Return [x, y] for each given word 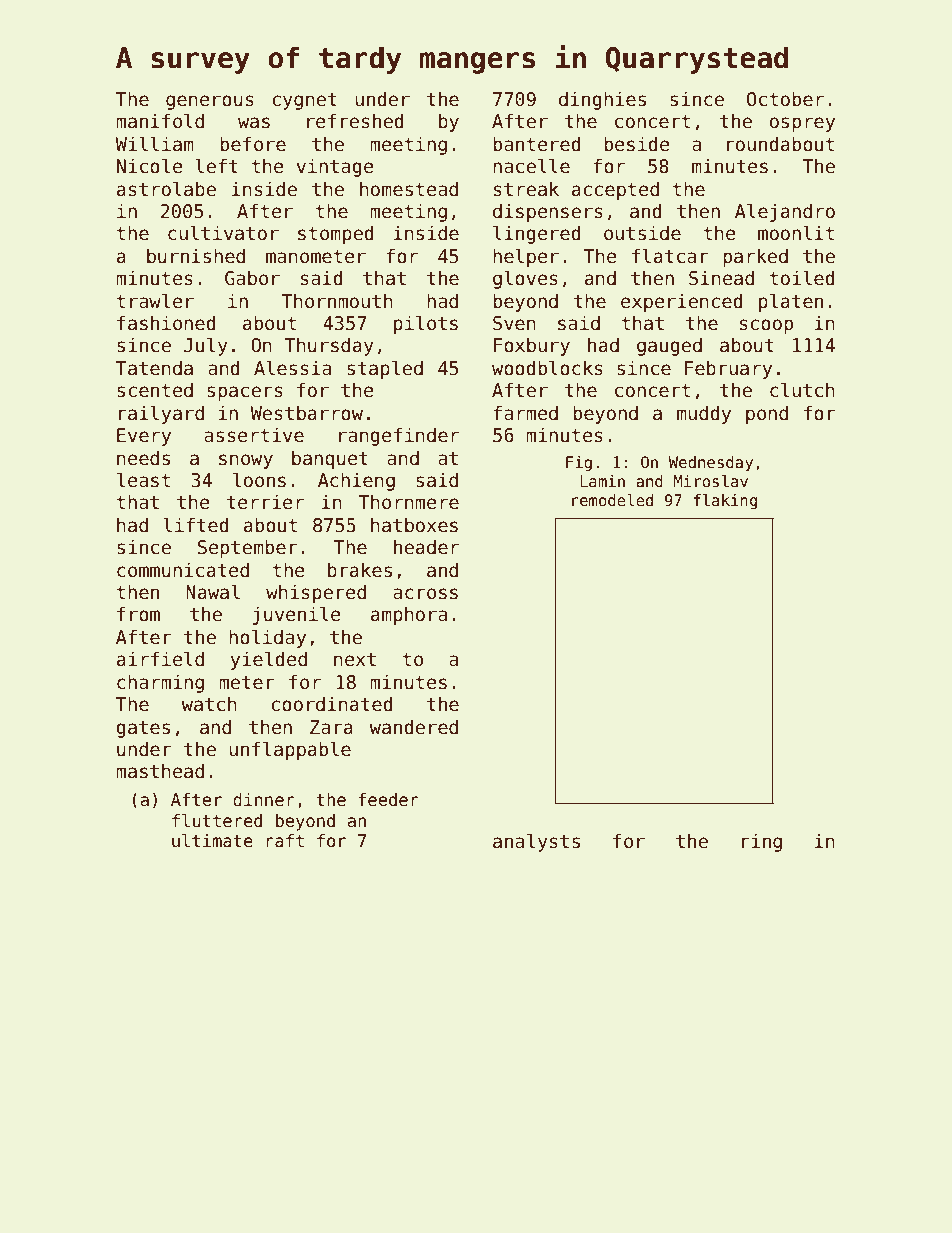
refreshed [355, 121]
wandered [413, 727]
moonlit [796, 233]
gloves [525, 279]
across [425, 594]
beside [636, 144]
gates [143, 729]
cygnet [304, 101]
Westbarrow [306, 413]
